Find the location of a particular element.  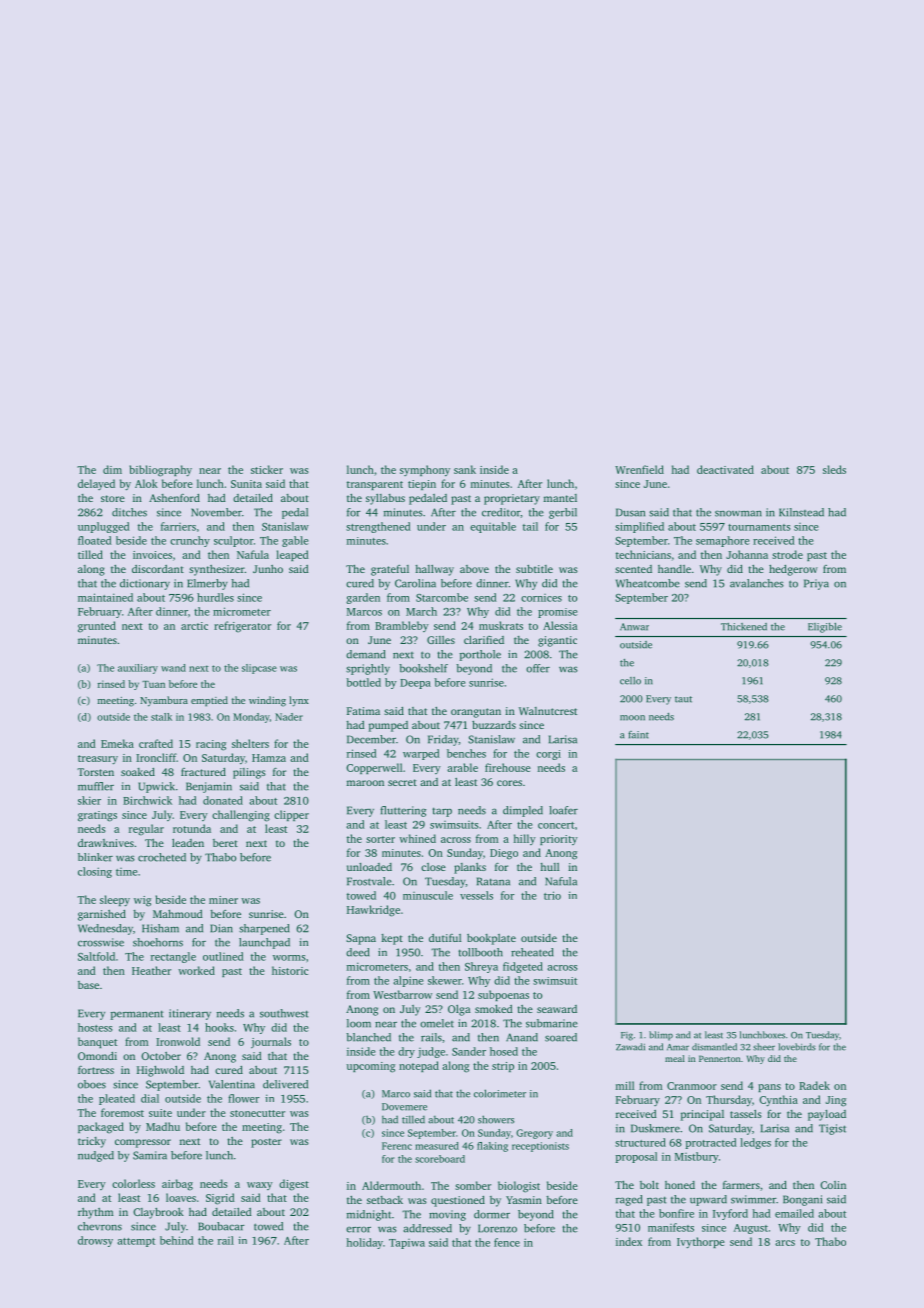

transparent is located at coordinates (375, 485).
